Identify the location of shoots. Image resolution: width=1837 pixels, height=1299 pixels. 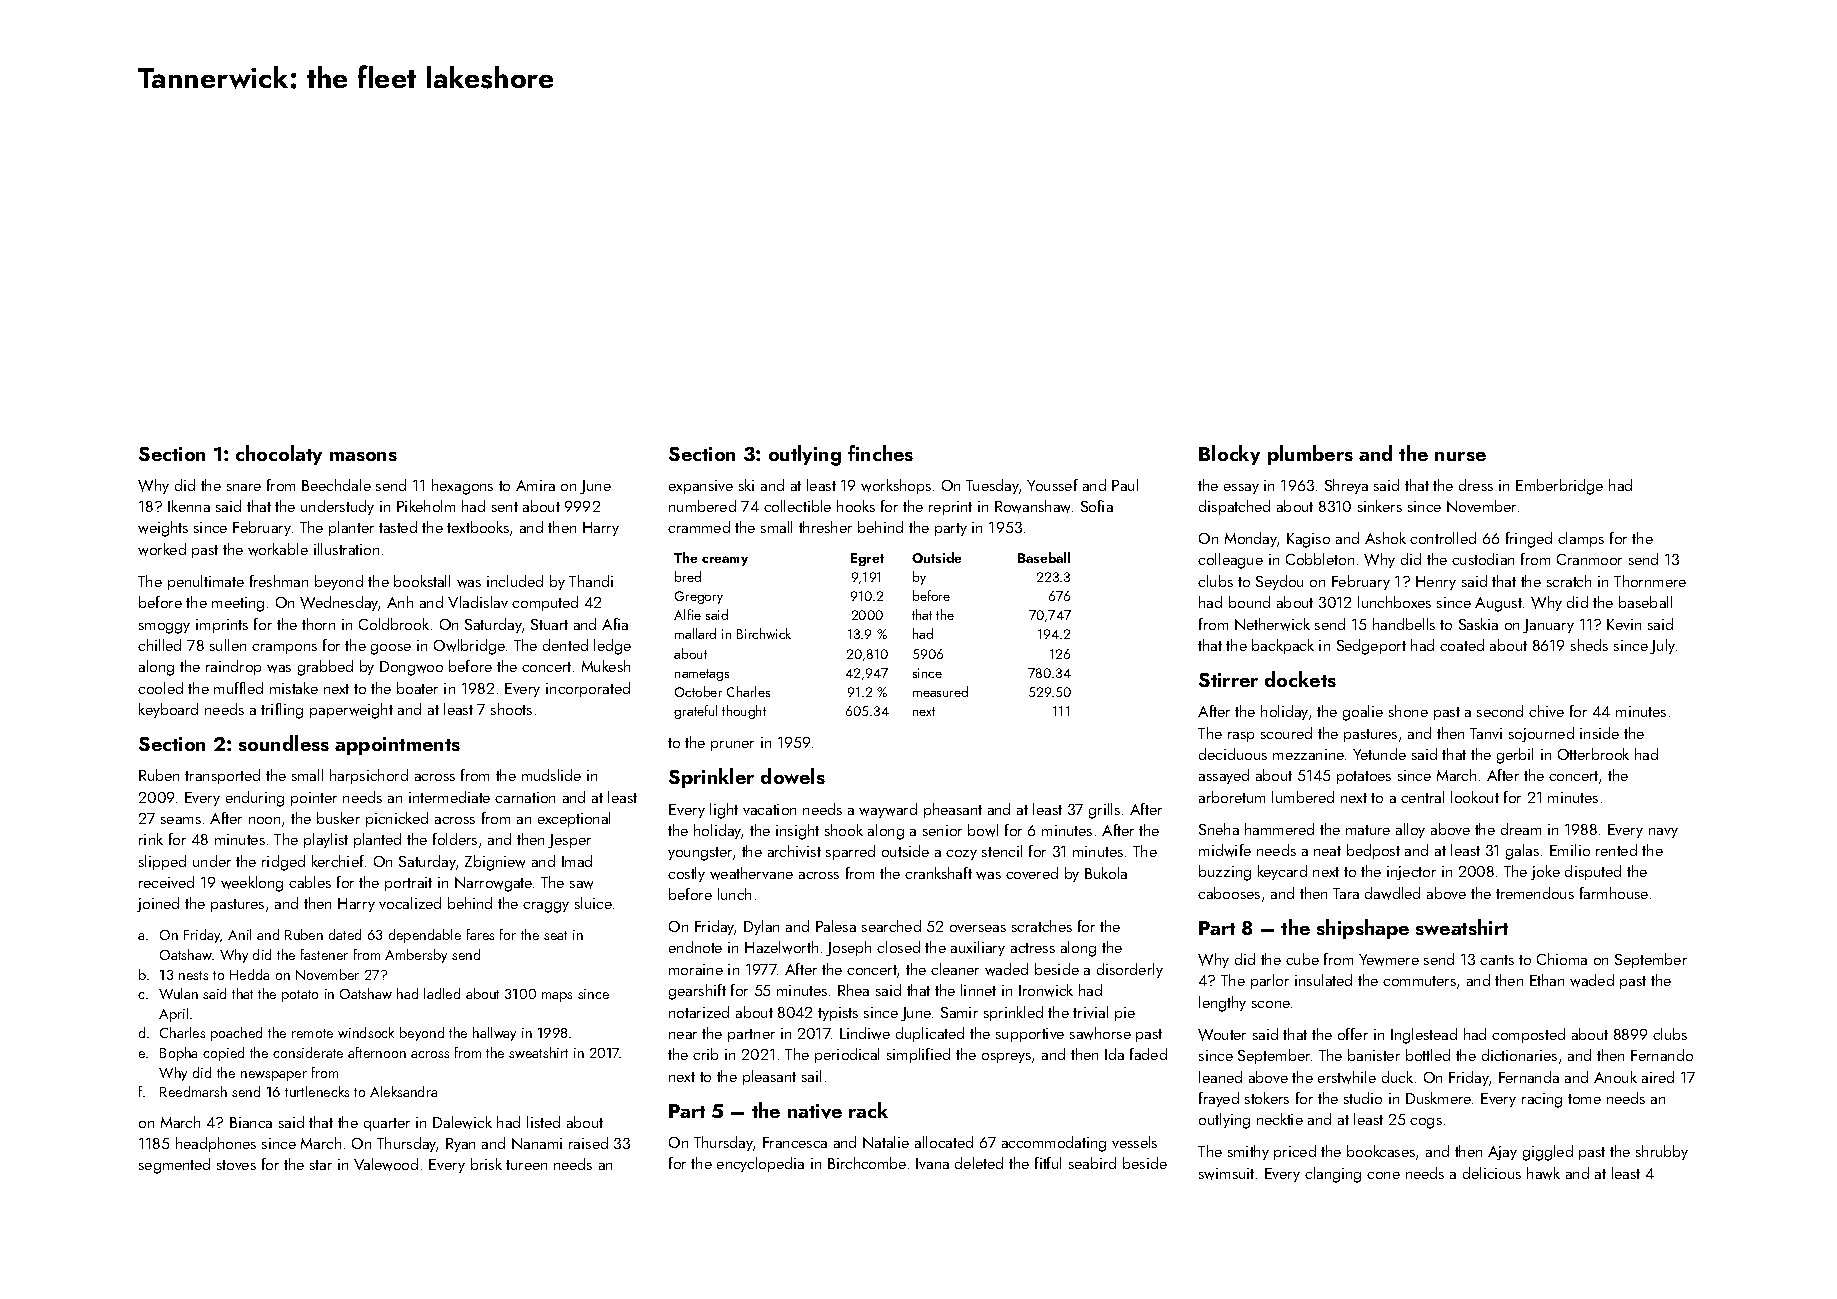
(511, 709).
